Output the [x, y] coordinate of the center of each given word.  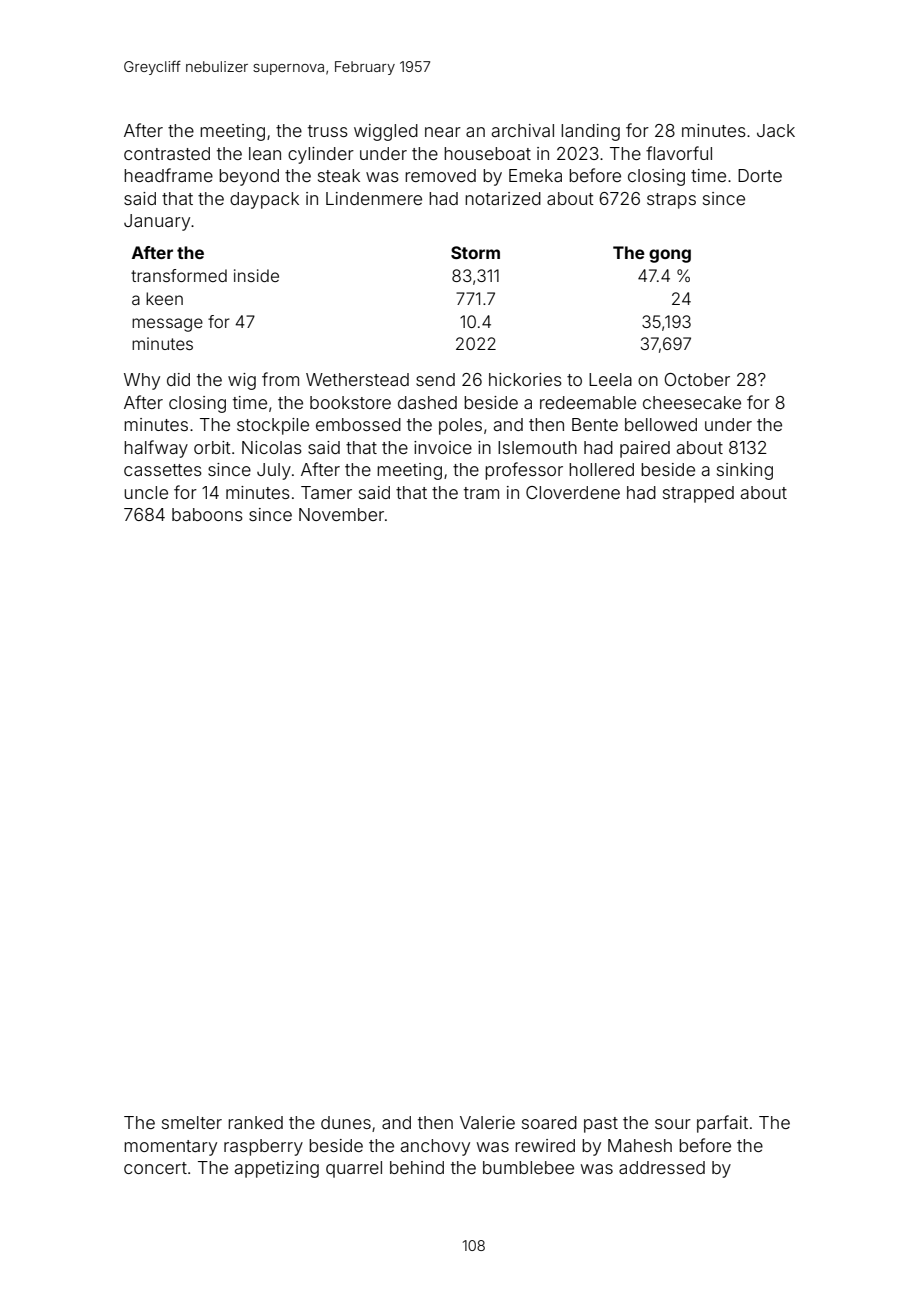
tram [481, 493]
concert [155, 1168]
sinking [745, 471]
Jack [776, 130]
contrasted [167, 153]
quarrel [354, 1169]
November [341, 514]
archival [523, 130]
